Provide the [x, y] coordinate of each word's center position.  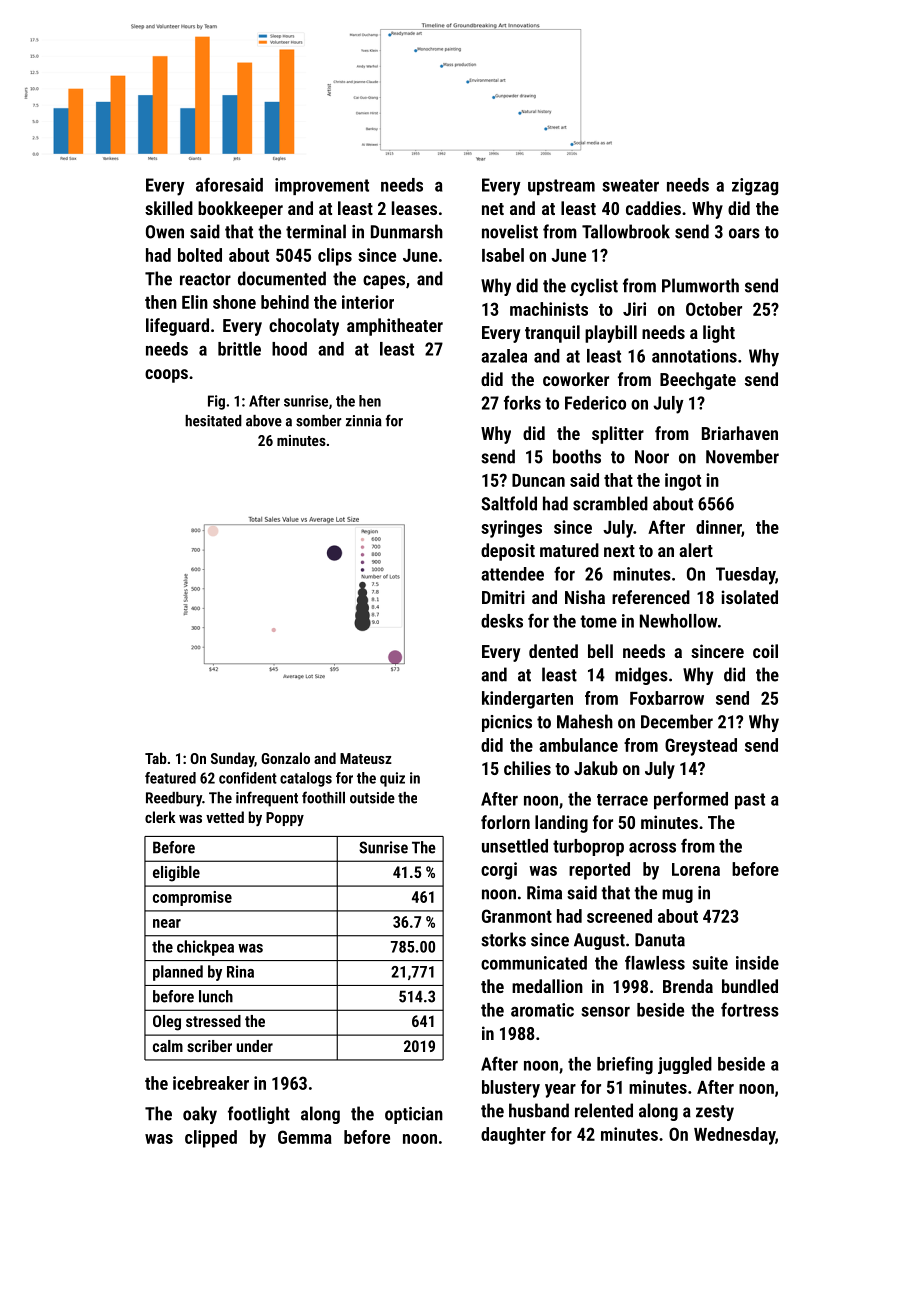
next [619, 551]
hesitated [213, 421]
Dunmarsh [407, 231]
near [167, 923]
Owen [165, 232]
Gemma [305, 1137]
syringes [511, 529]
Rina [240, 971]
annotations [694, 356]
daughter [513, 1136]
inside [757, 963]
